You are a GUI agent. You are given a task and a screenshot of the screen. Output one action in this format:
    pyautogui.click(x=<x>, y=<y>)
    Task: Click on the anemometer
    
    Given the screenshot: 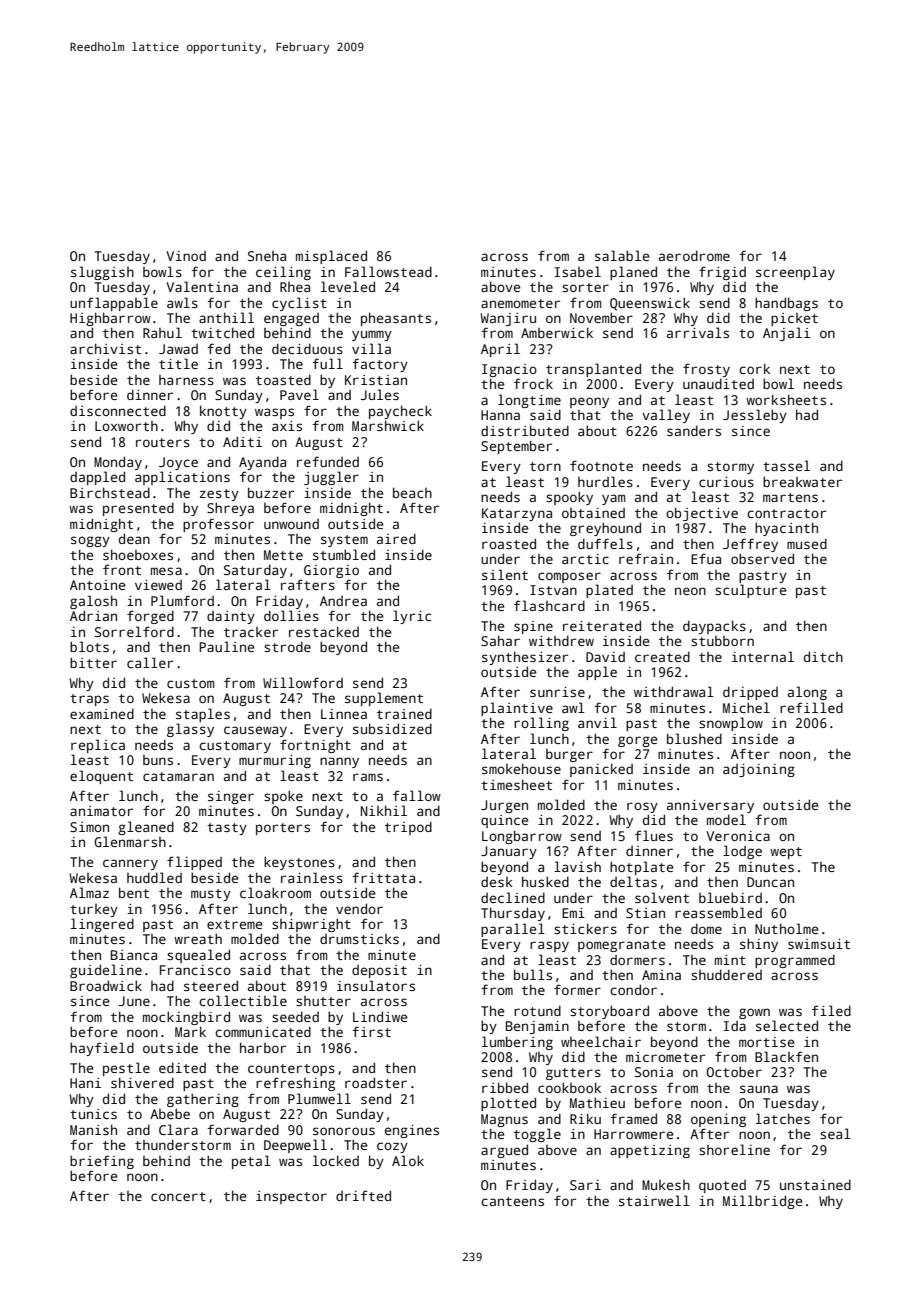 What is the action you would take?
    pyautogui.click(x=520, y=303)
